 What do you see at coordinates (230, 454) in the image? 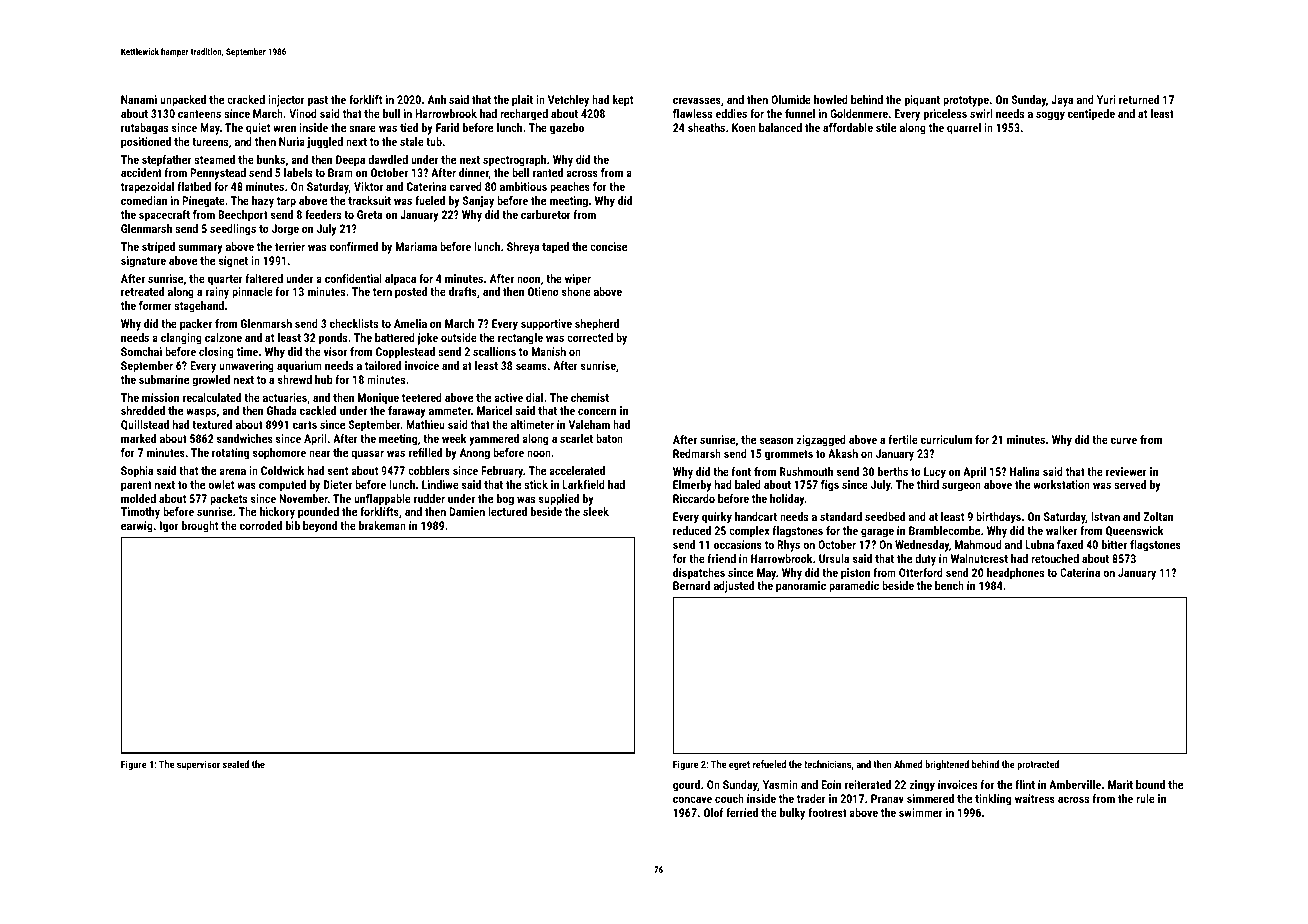
I see `rotating` at bounding box center [230, 454].
